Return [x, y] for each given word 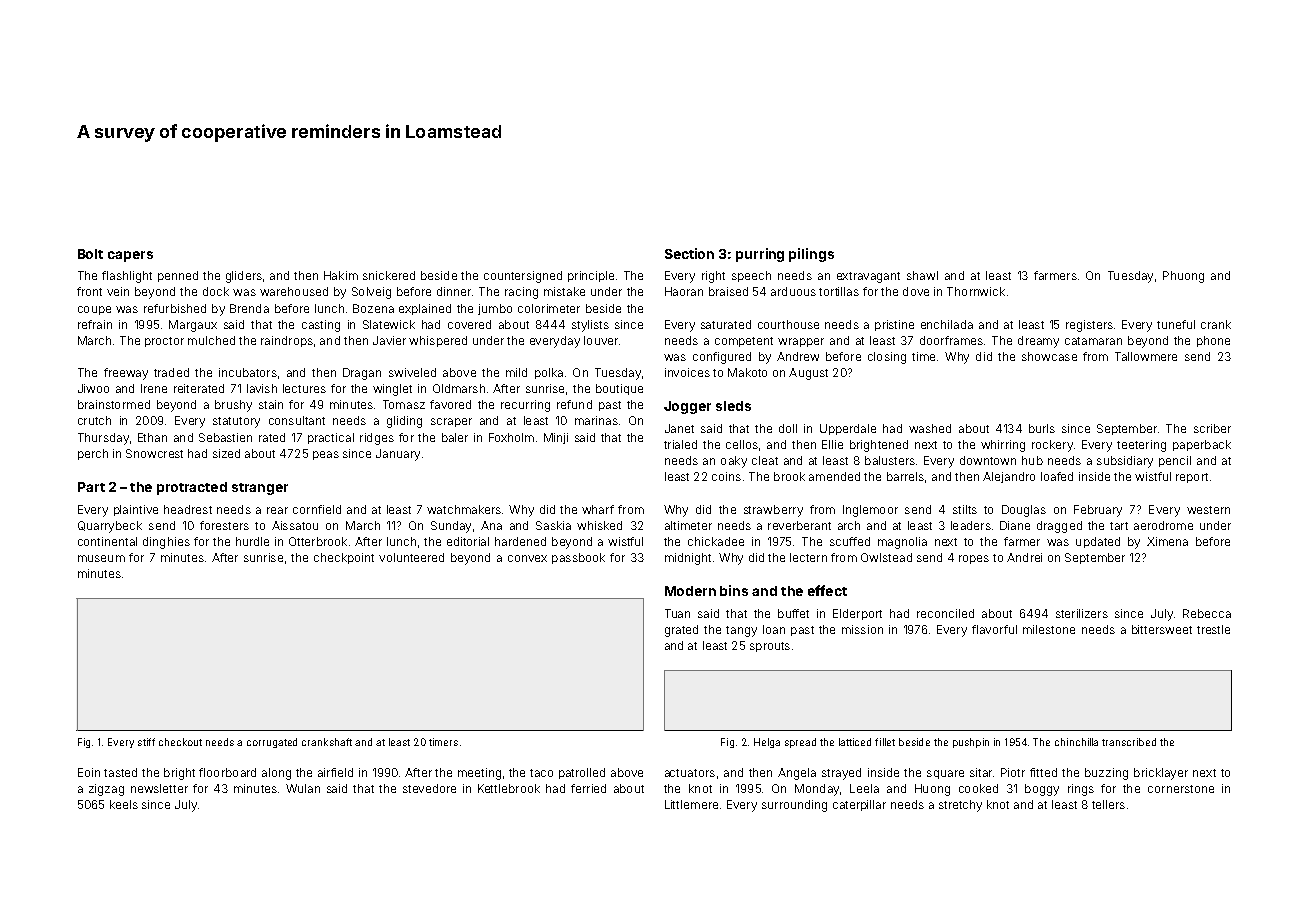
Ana [491, 525]
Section [689, 253]
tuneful [1176, 324]
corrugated [272, 743]
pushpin [971, 743]
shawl [922, 275]
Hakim [341, 275]
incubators [248, 372]
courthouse [788, 324]
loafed [1057, 476]
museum [101, 558]
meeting [479, 774]
